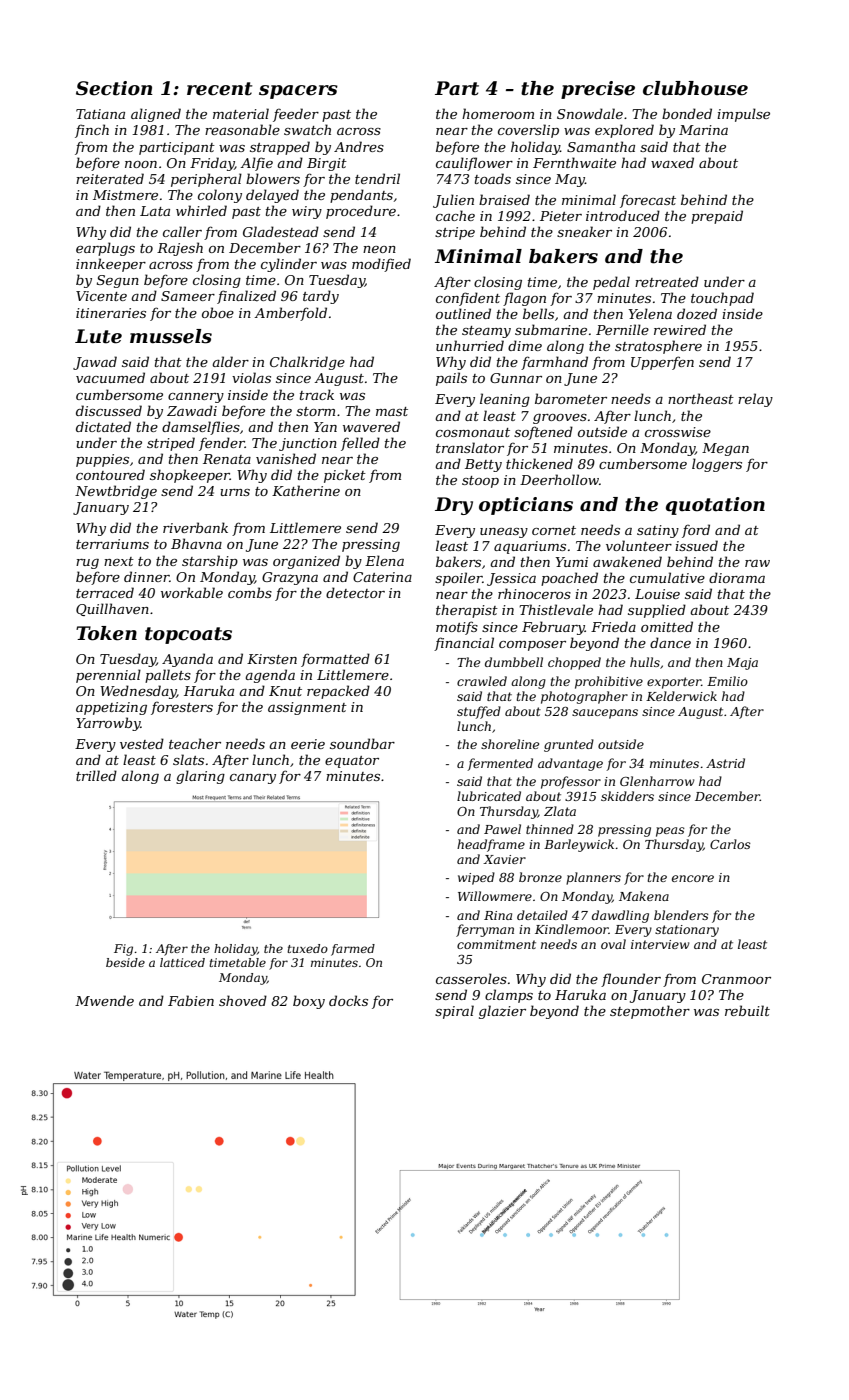 This screenshot has width=849, height=1400. Describe the element at coordinates (678, 432) in the screenshot. I see `crosswise` at that location.
